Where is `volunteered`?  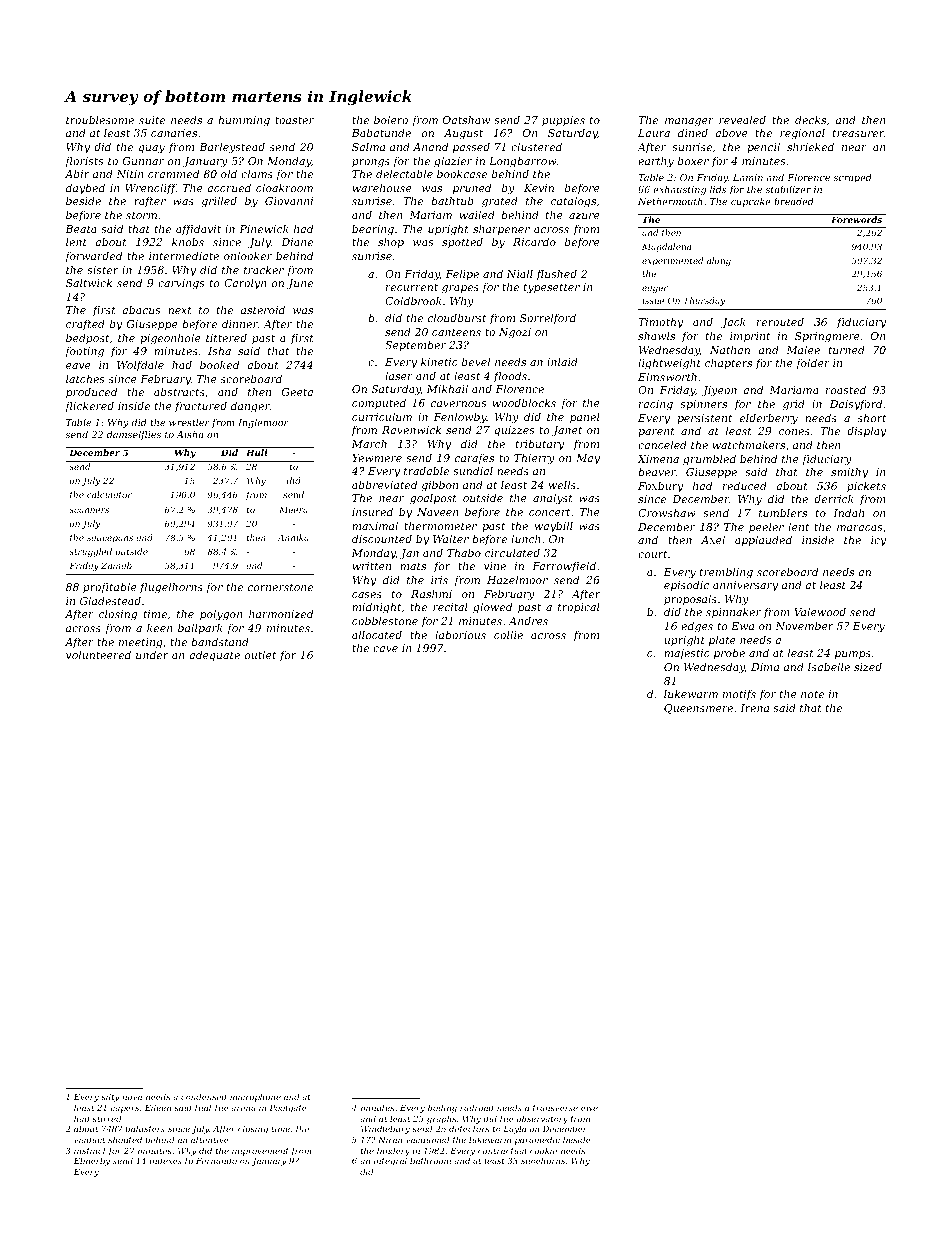
volunteered is located at coordinates (98, 654).
